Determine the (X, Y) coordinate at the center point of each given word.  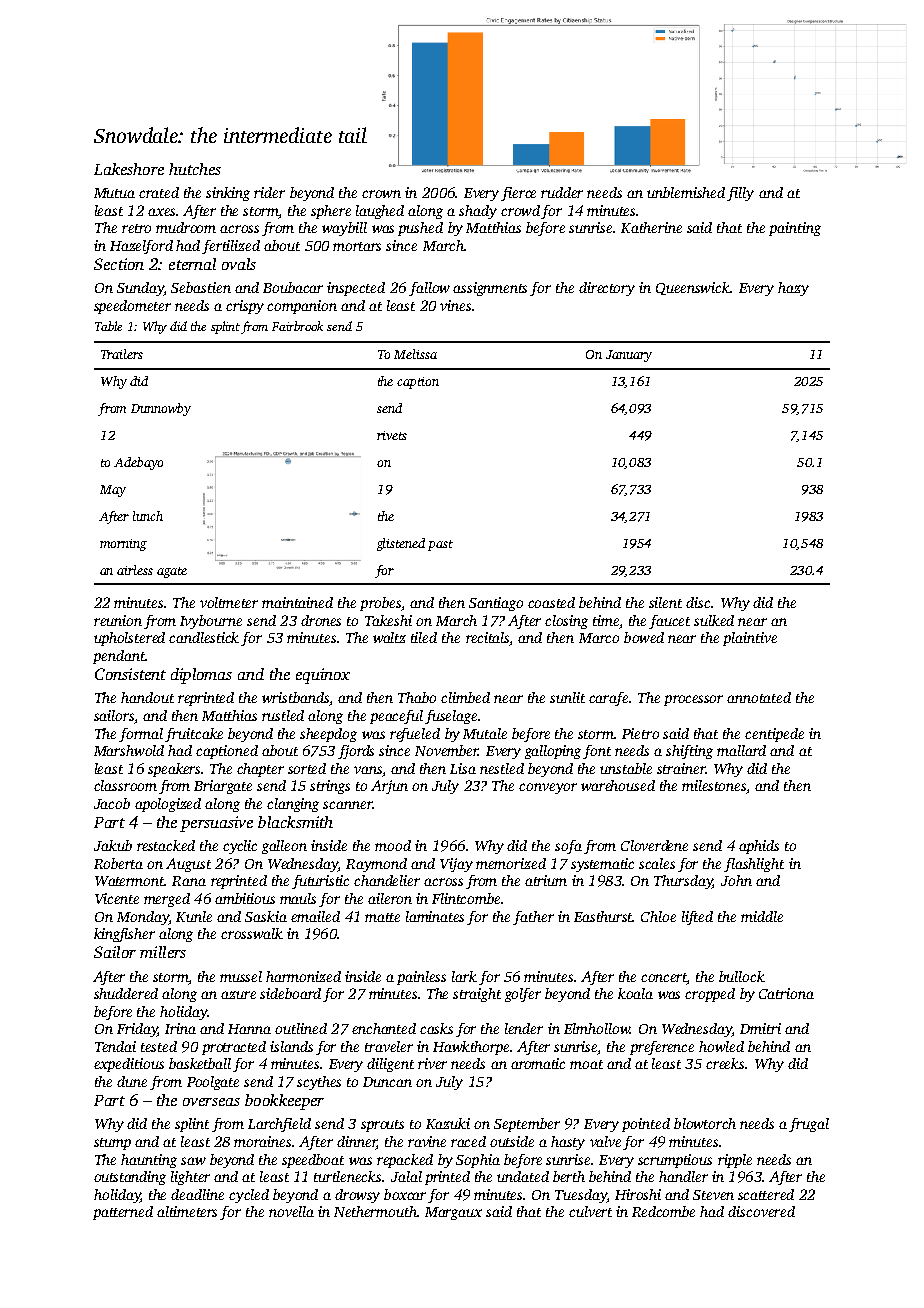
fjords (356, 752)
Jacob (112, 803)
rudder (562, 192)
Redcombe (663, 1211)
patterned (123, 1213)
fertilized (231, 247)
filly (740, 194)
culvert (590, 1211)
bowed (644, 637)
